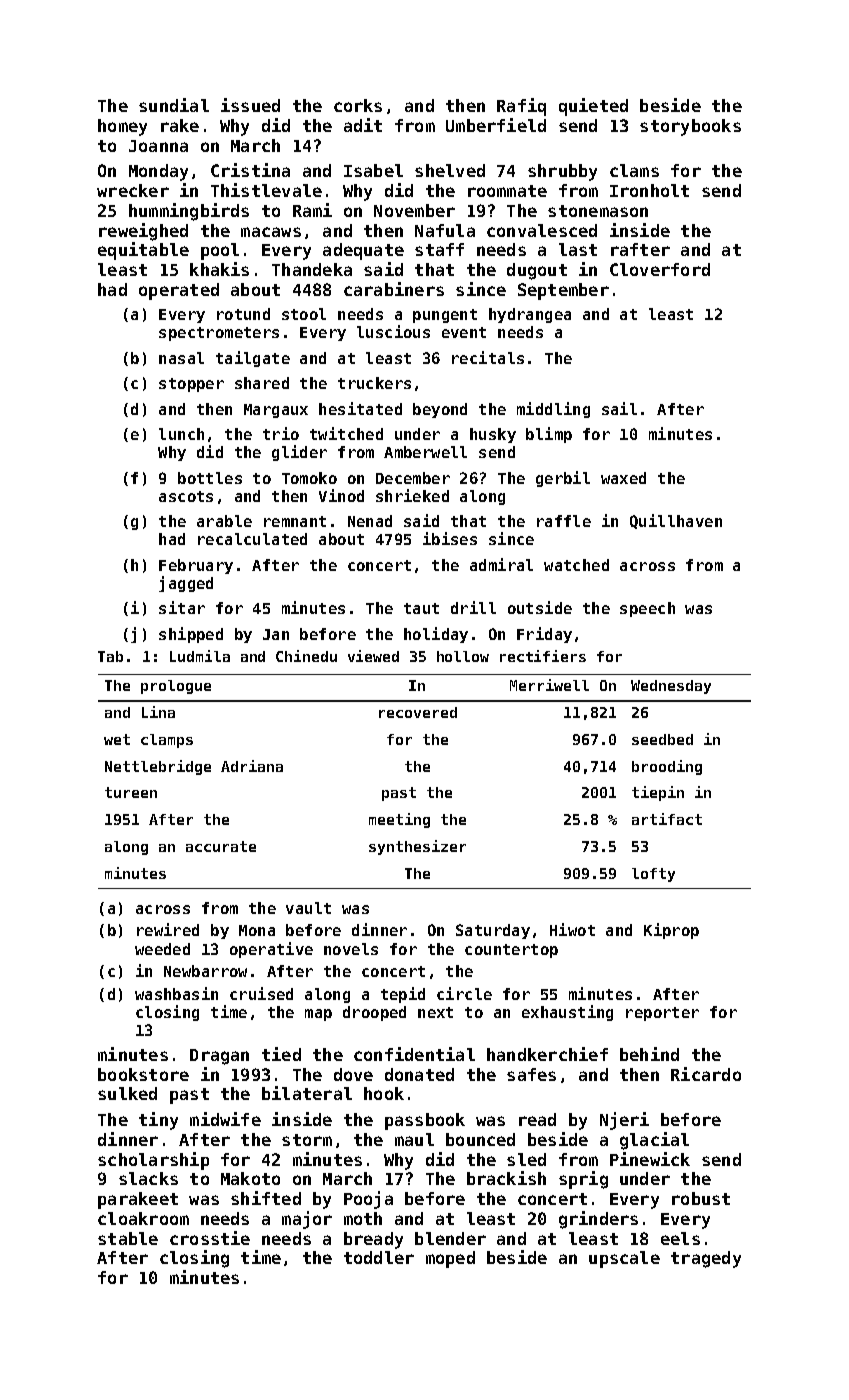  What do you see at coordinates (122, 127) in the screenshot?
I see `homey` at bounding box center [122, 127].
